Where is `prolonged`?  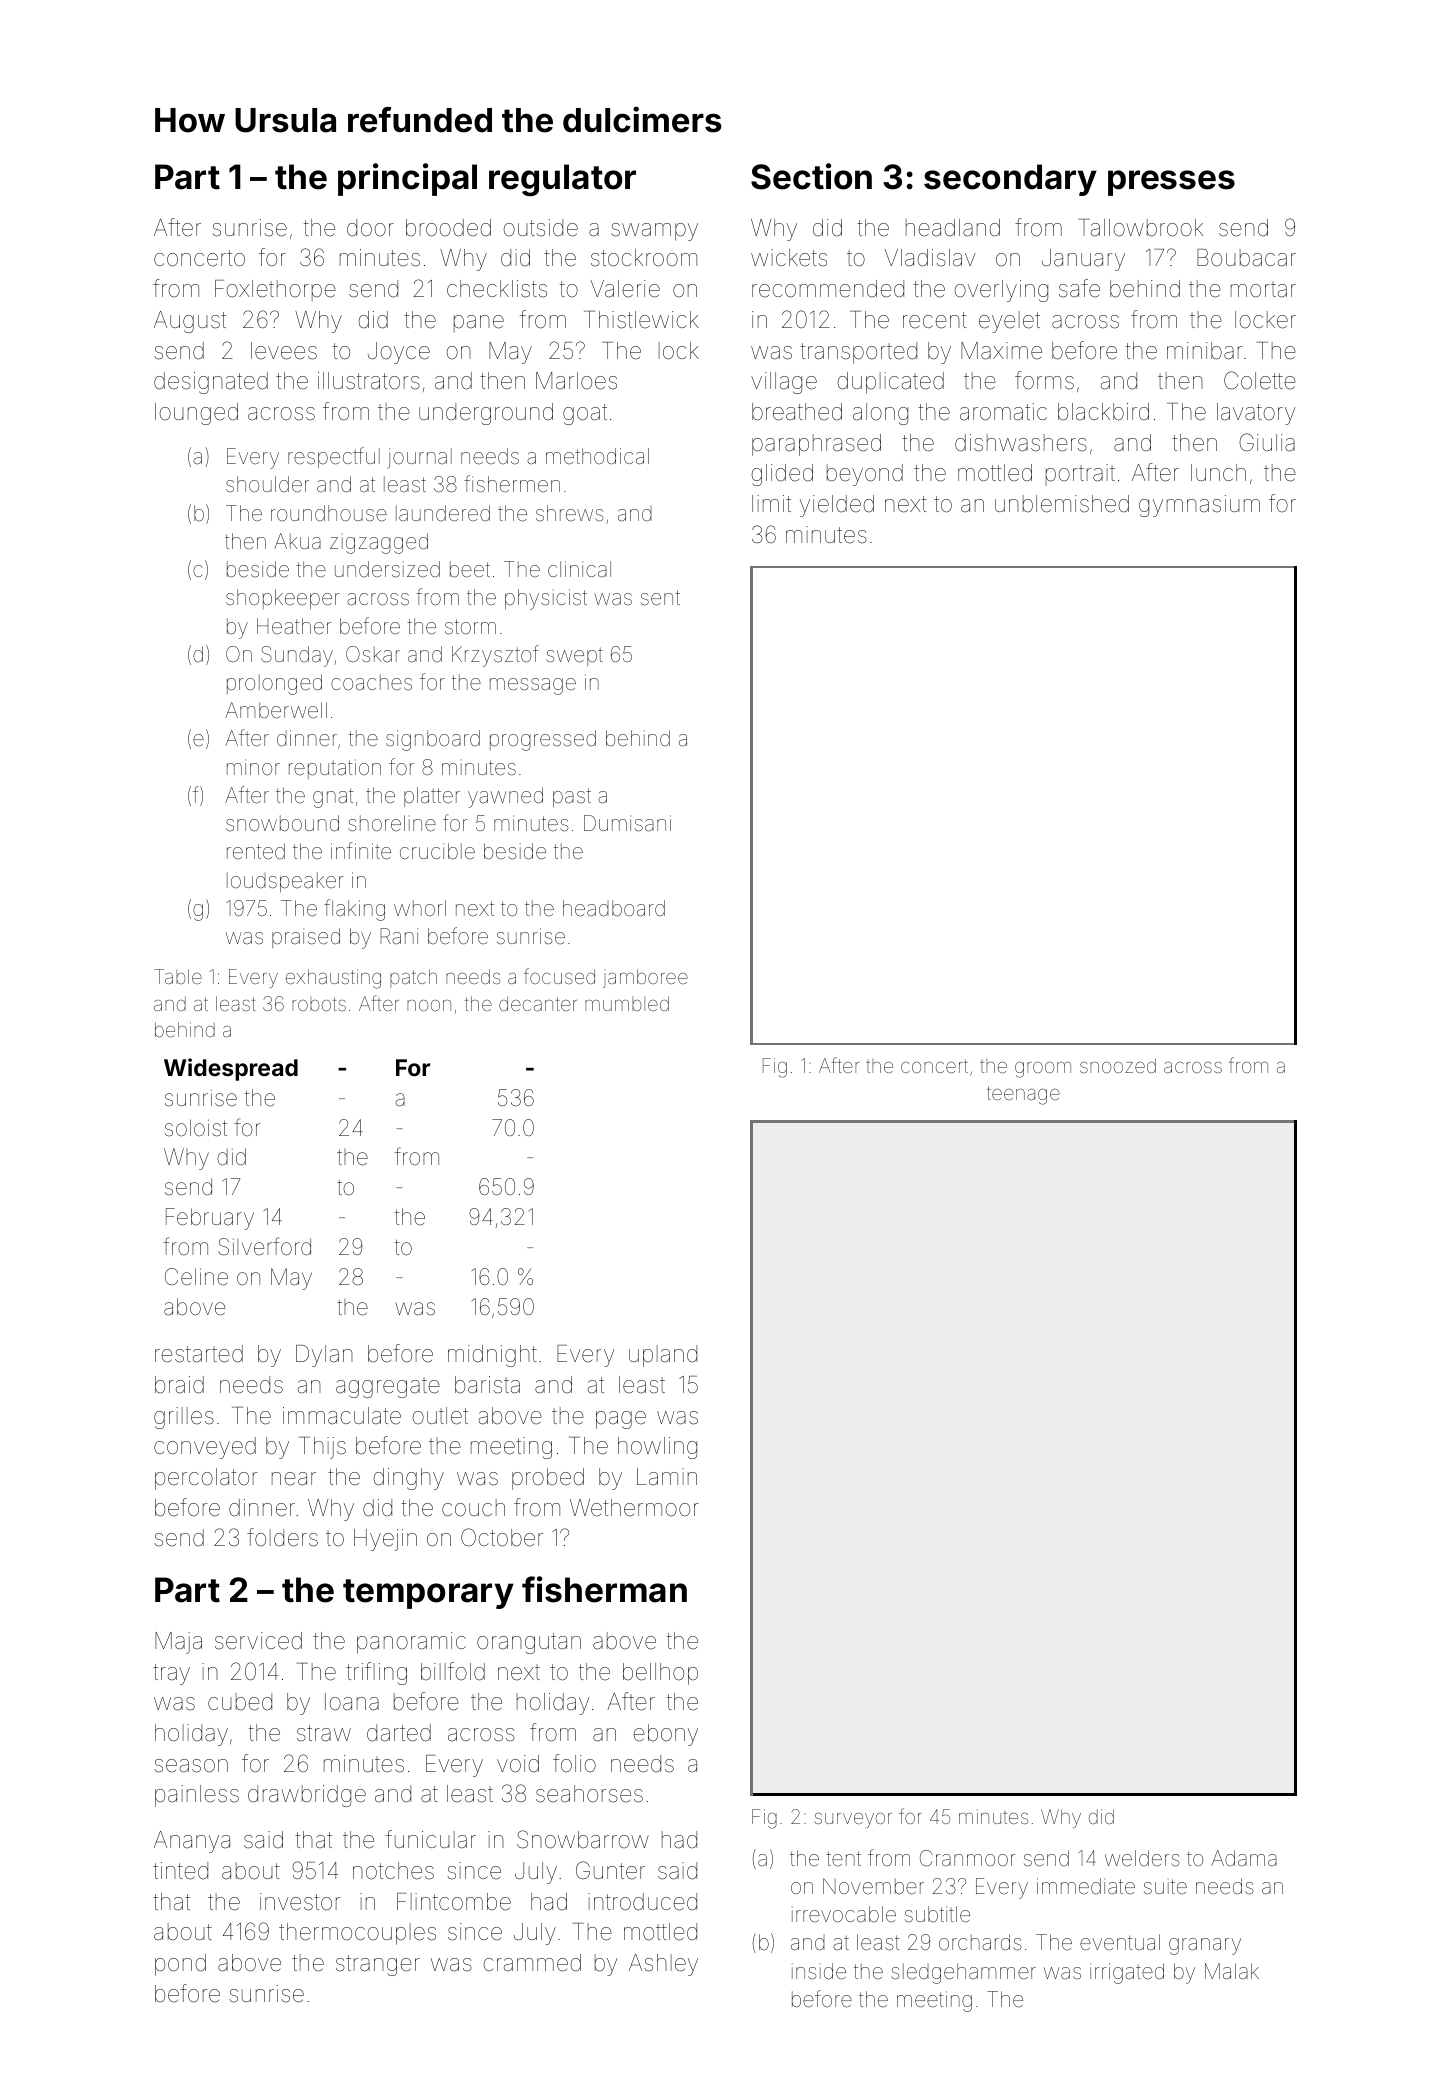
prolonged is located at coordinates (274, 684).
